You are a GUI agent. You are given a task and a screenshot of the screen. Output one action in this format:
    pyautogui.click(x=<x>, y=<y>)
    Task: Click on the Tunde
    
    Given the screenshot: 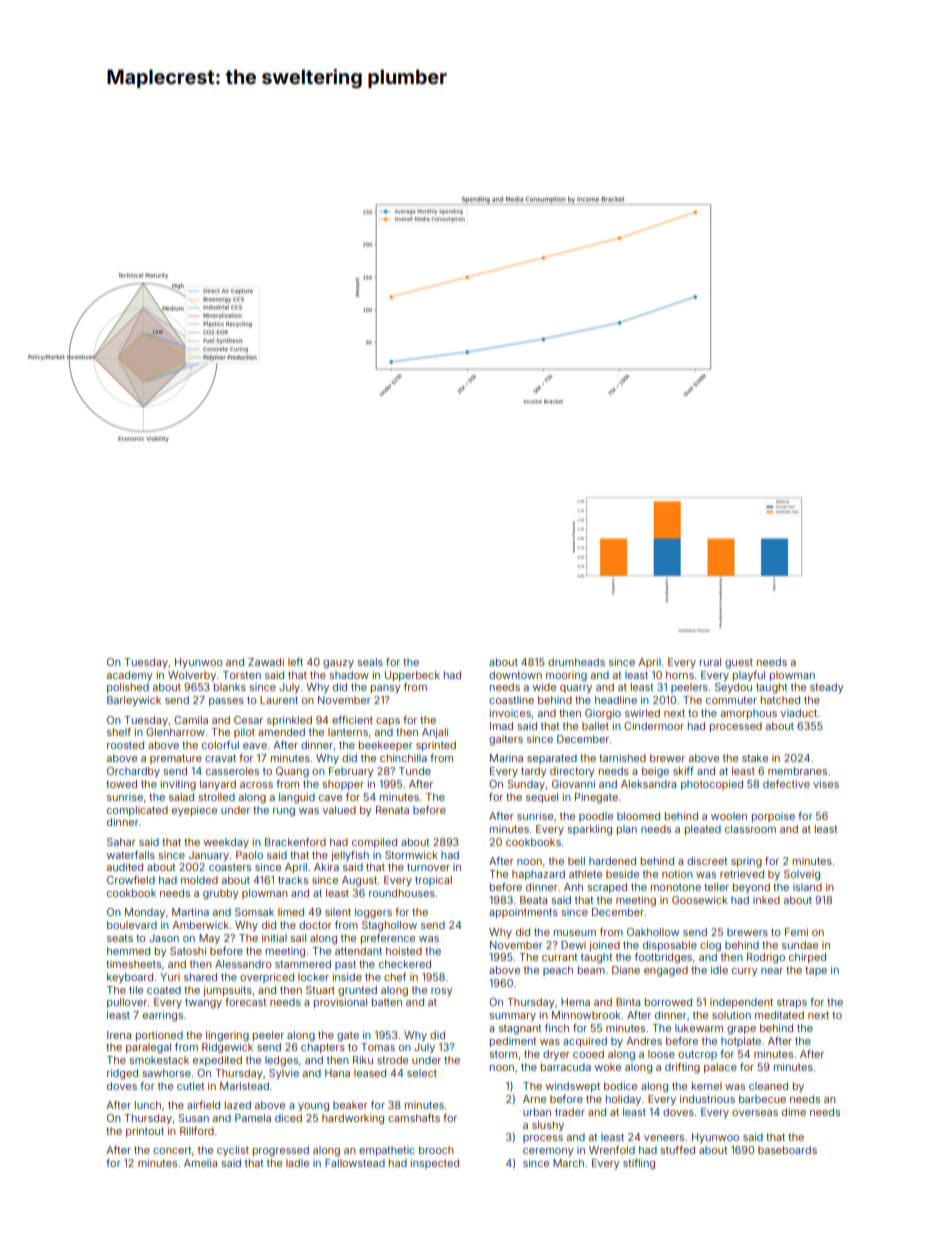 What is the action you would take?
    pyautogui.click(x=415, y=771)
